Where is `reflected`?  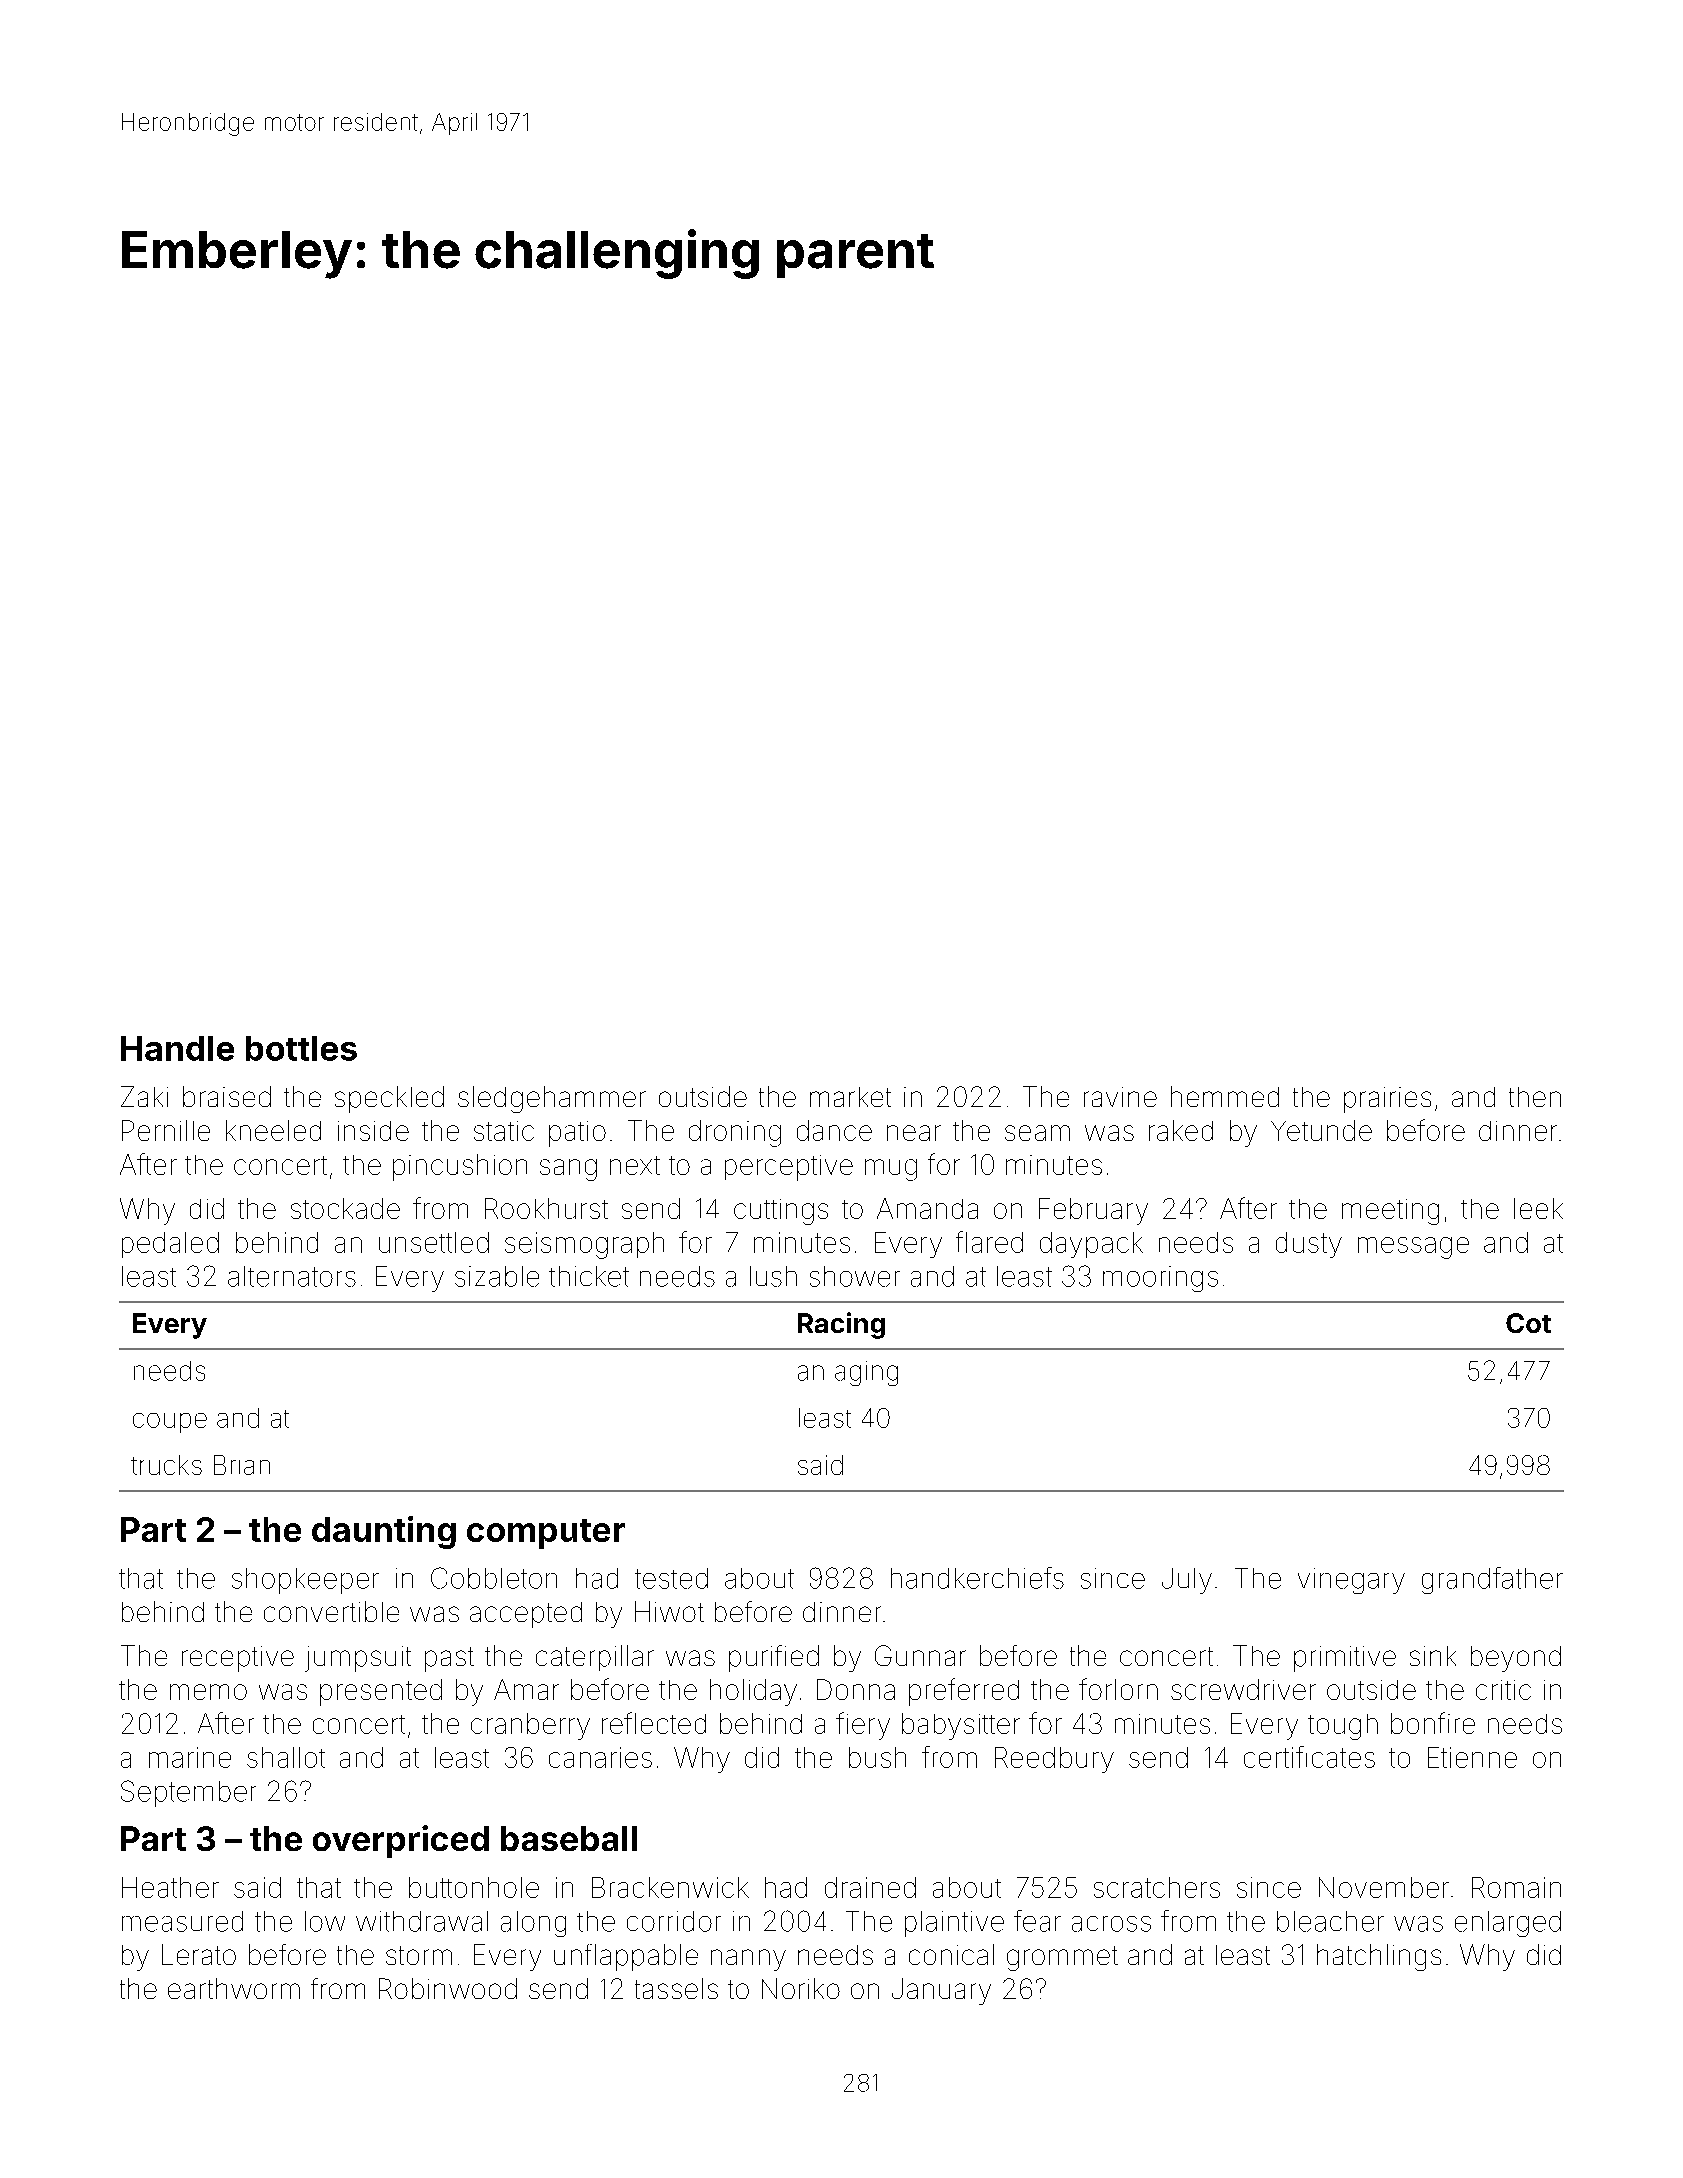 reflected is located at coordinates (654, 1723).
